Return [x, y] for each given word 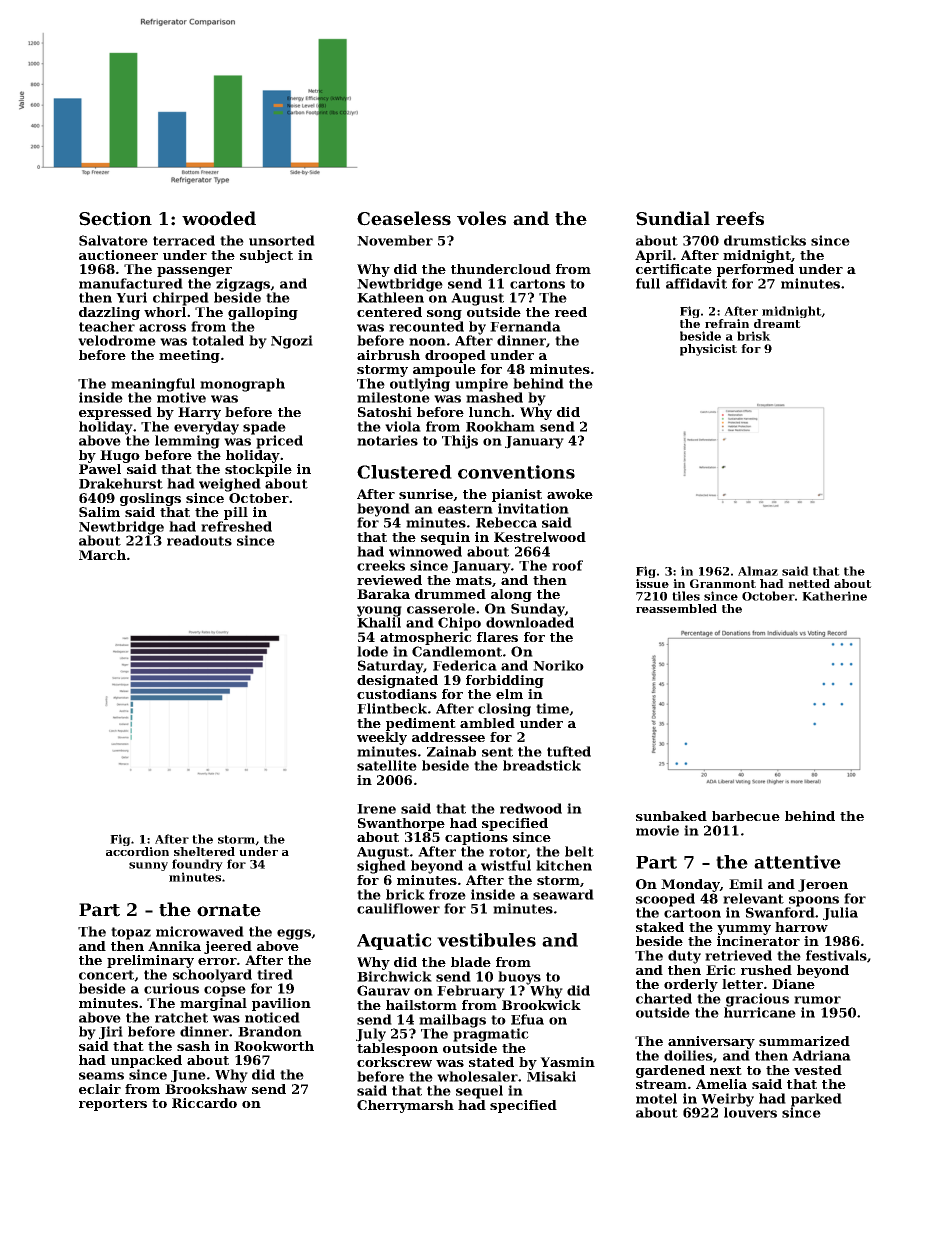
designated [397, 681]
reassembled [676, 608]
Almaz [758, 571]
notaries [387, 440]
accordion [137, 851]
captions [476, 838]
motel [656, 1098]
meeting [189, 356]
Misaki [551, 1076]
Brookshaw [206, 1089]
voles [481, 218]
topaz [131, 933]
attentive [797, 862]
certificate [674, 269]
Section [115, 218]
